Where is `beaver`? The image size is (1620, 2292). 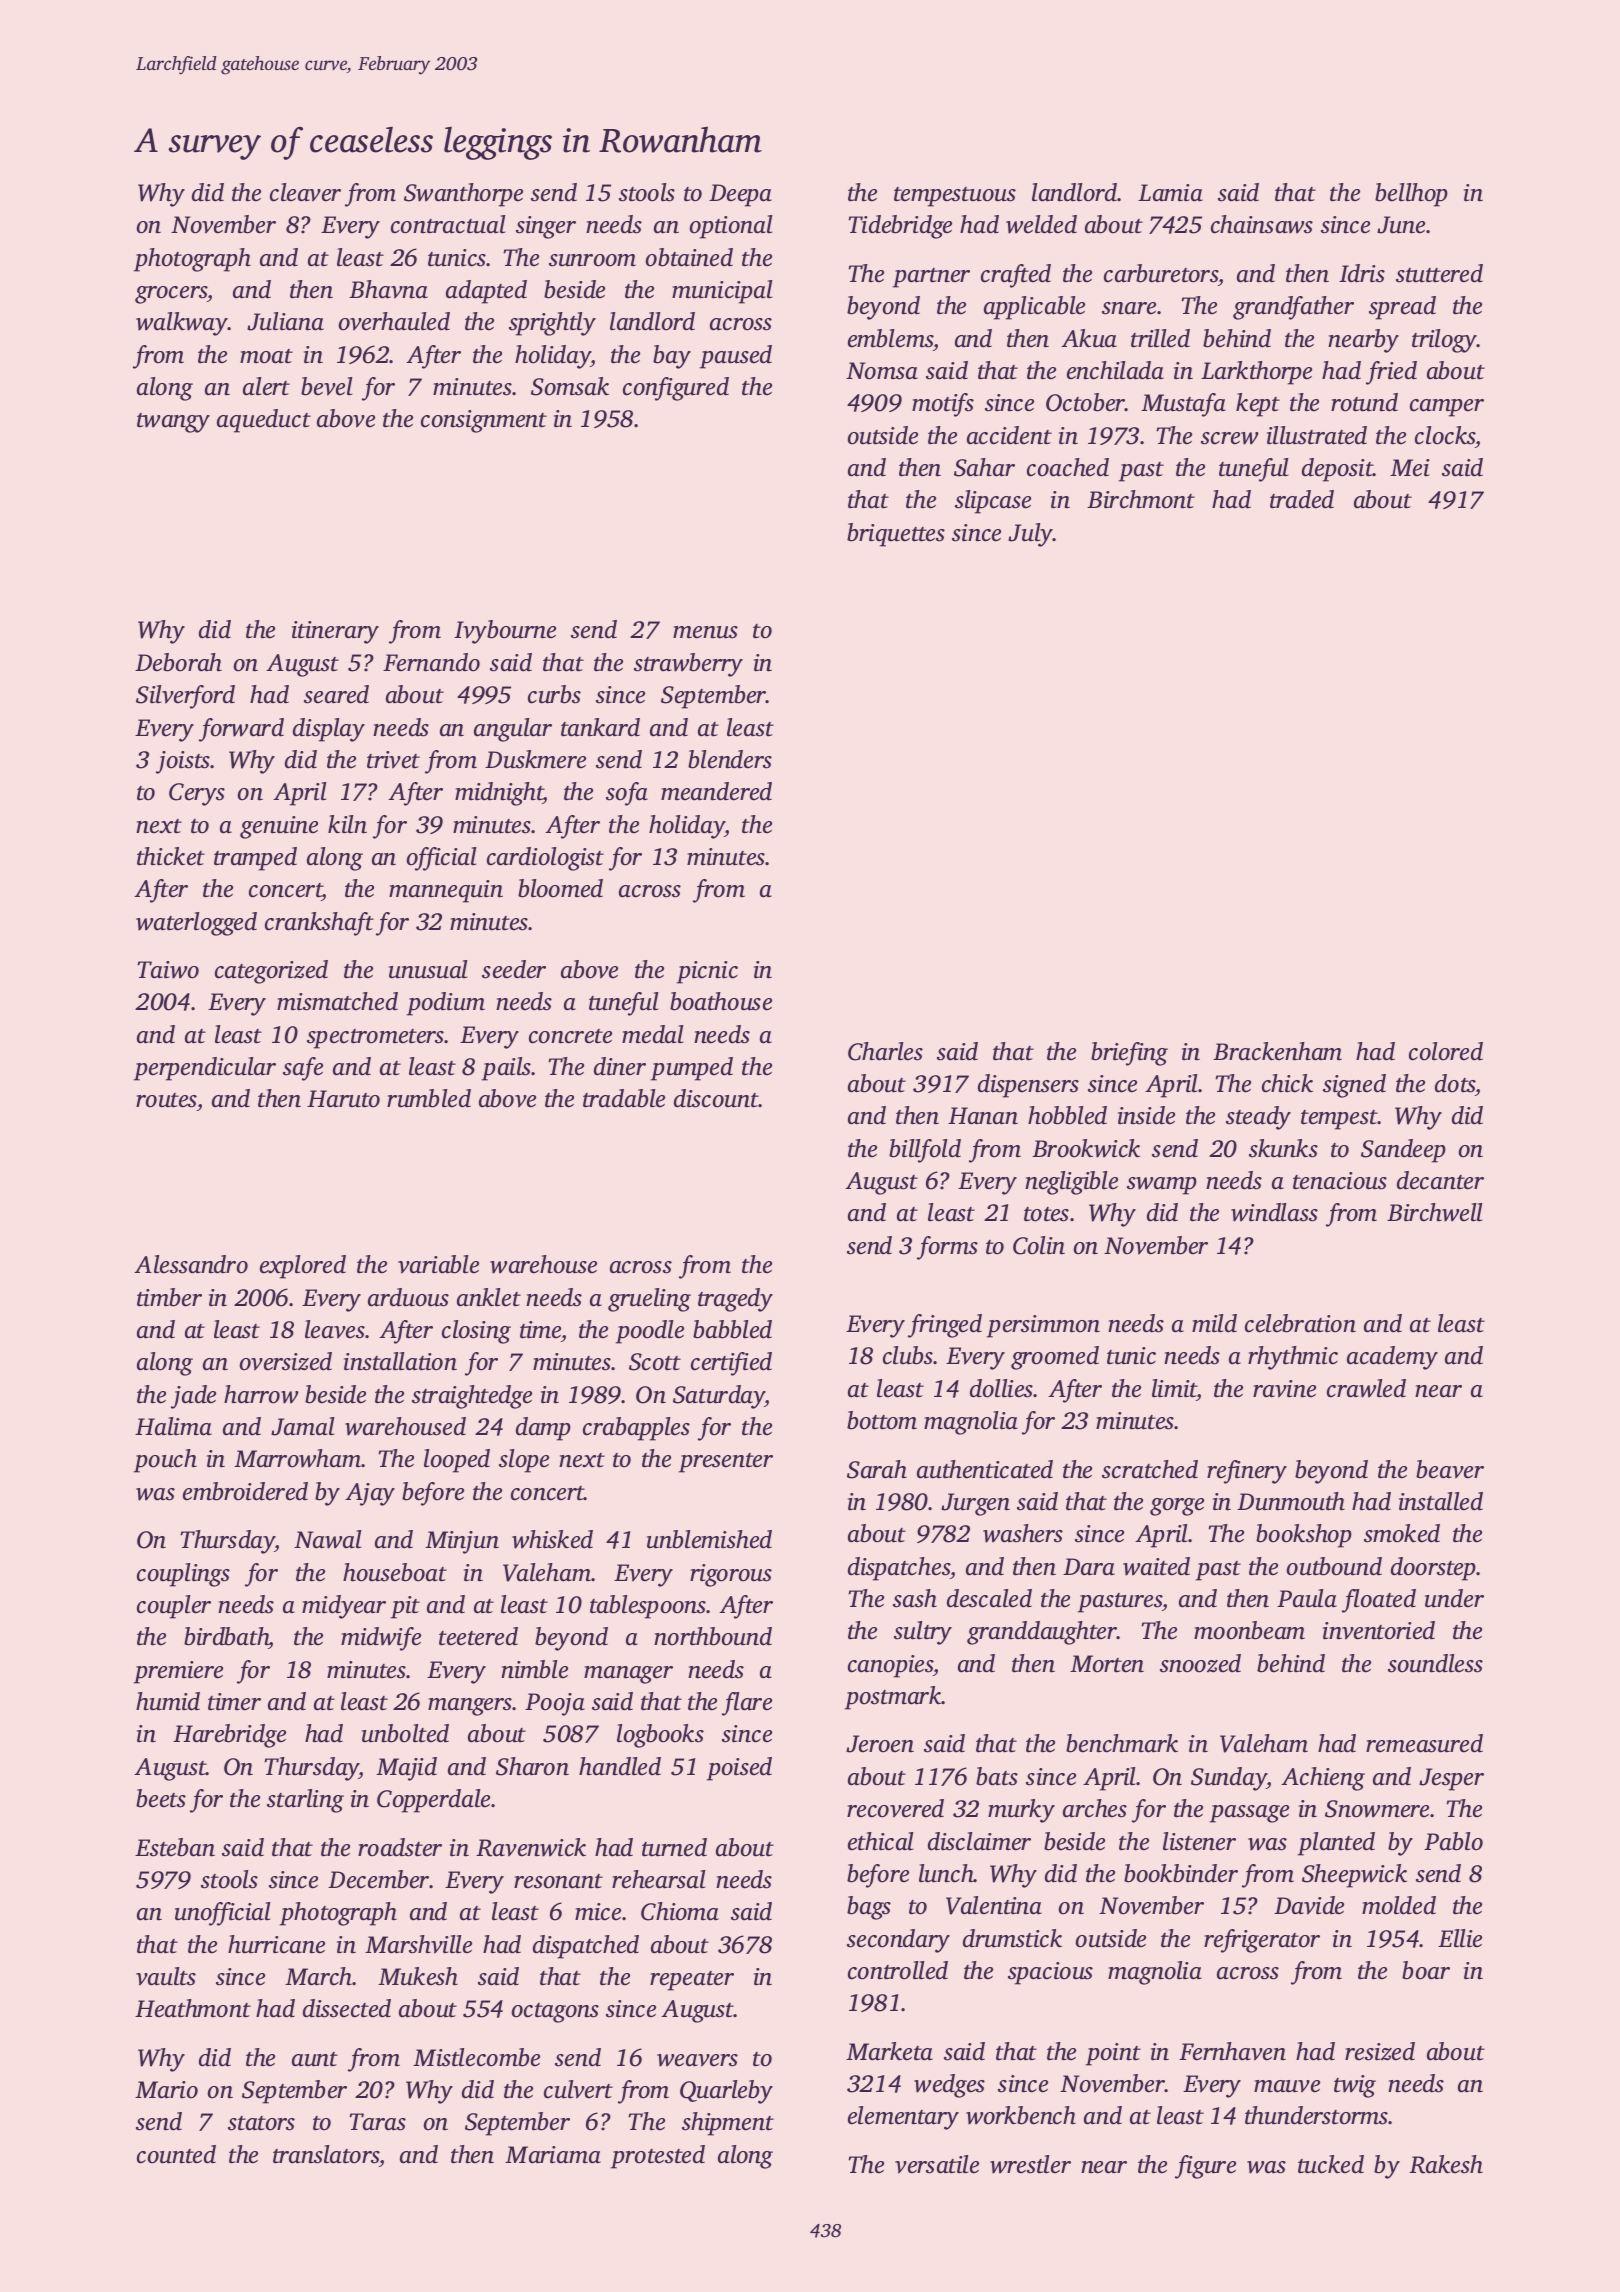
beaver is located at coordinates (1450, 1469).
